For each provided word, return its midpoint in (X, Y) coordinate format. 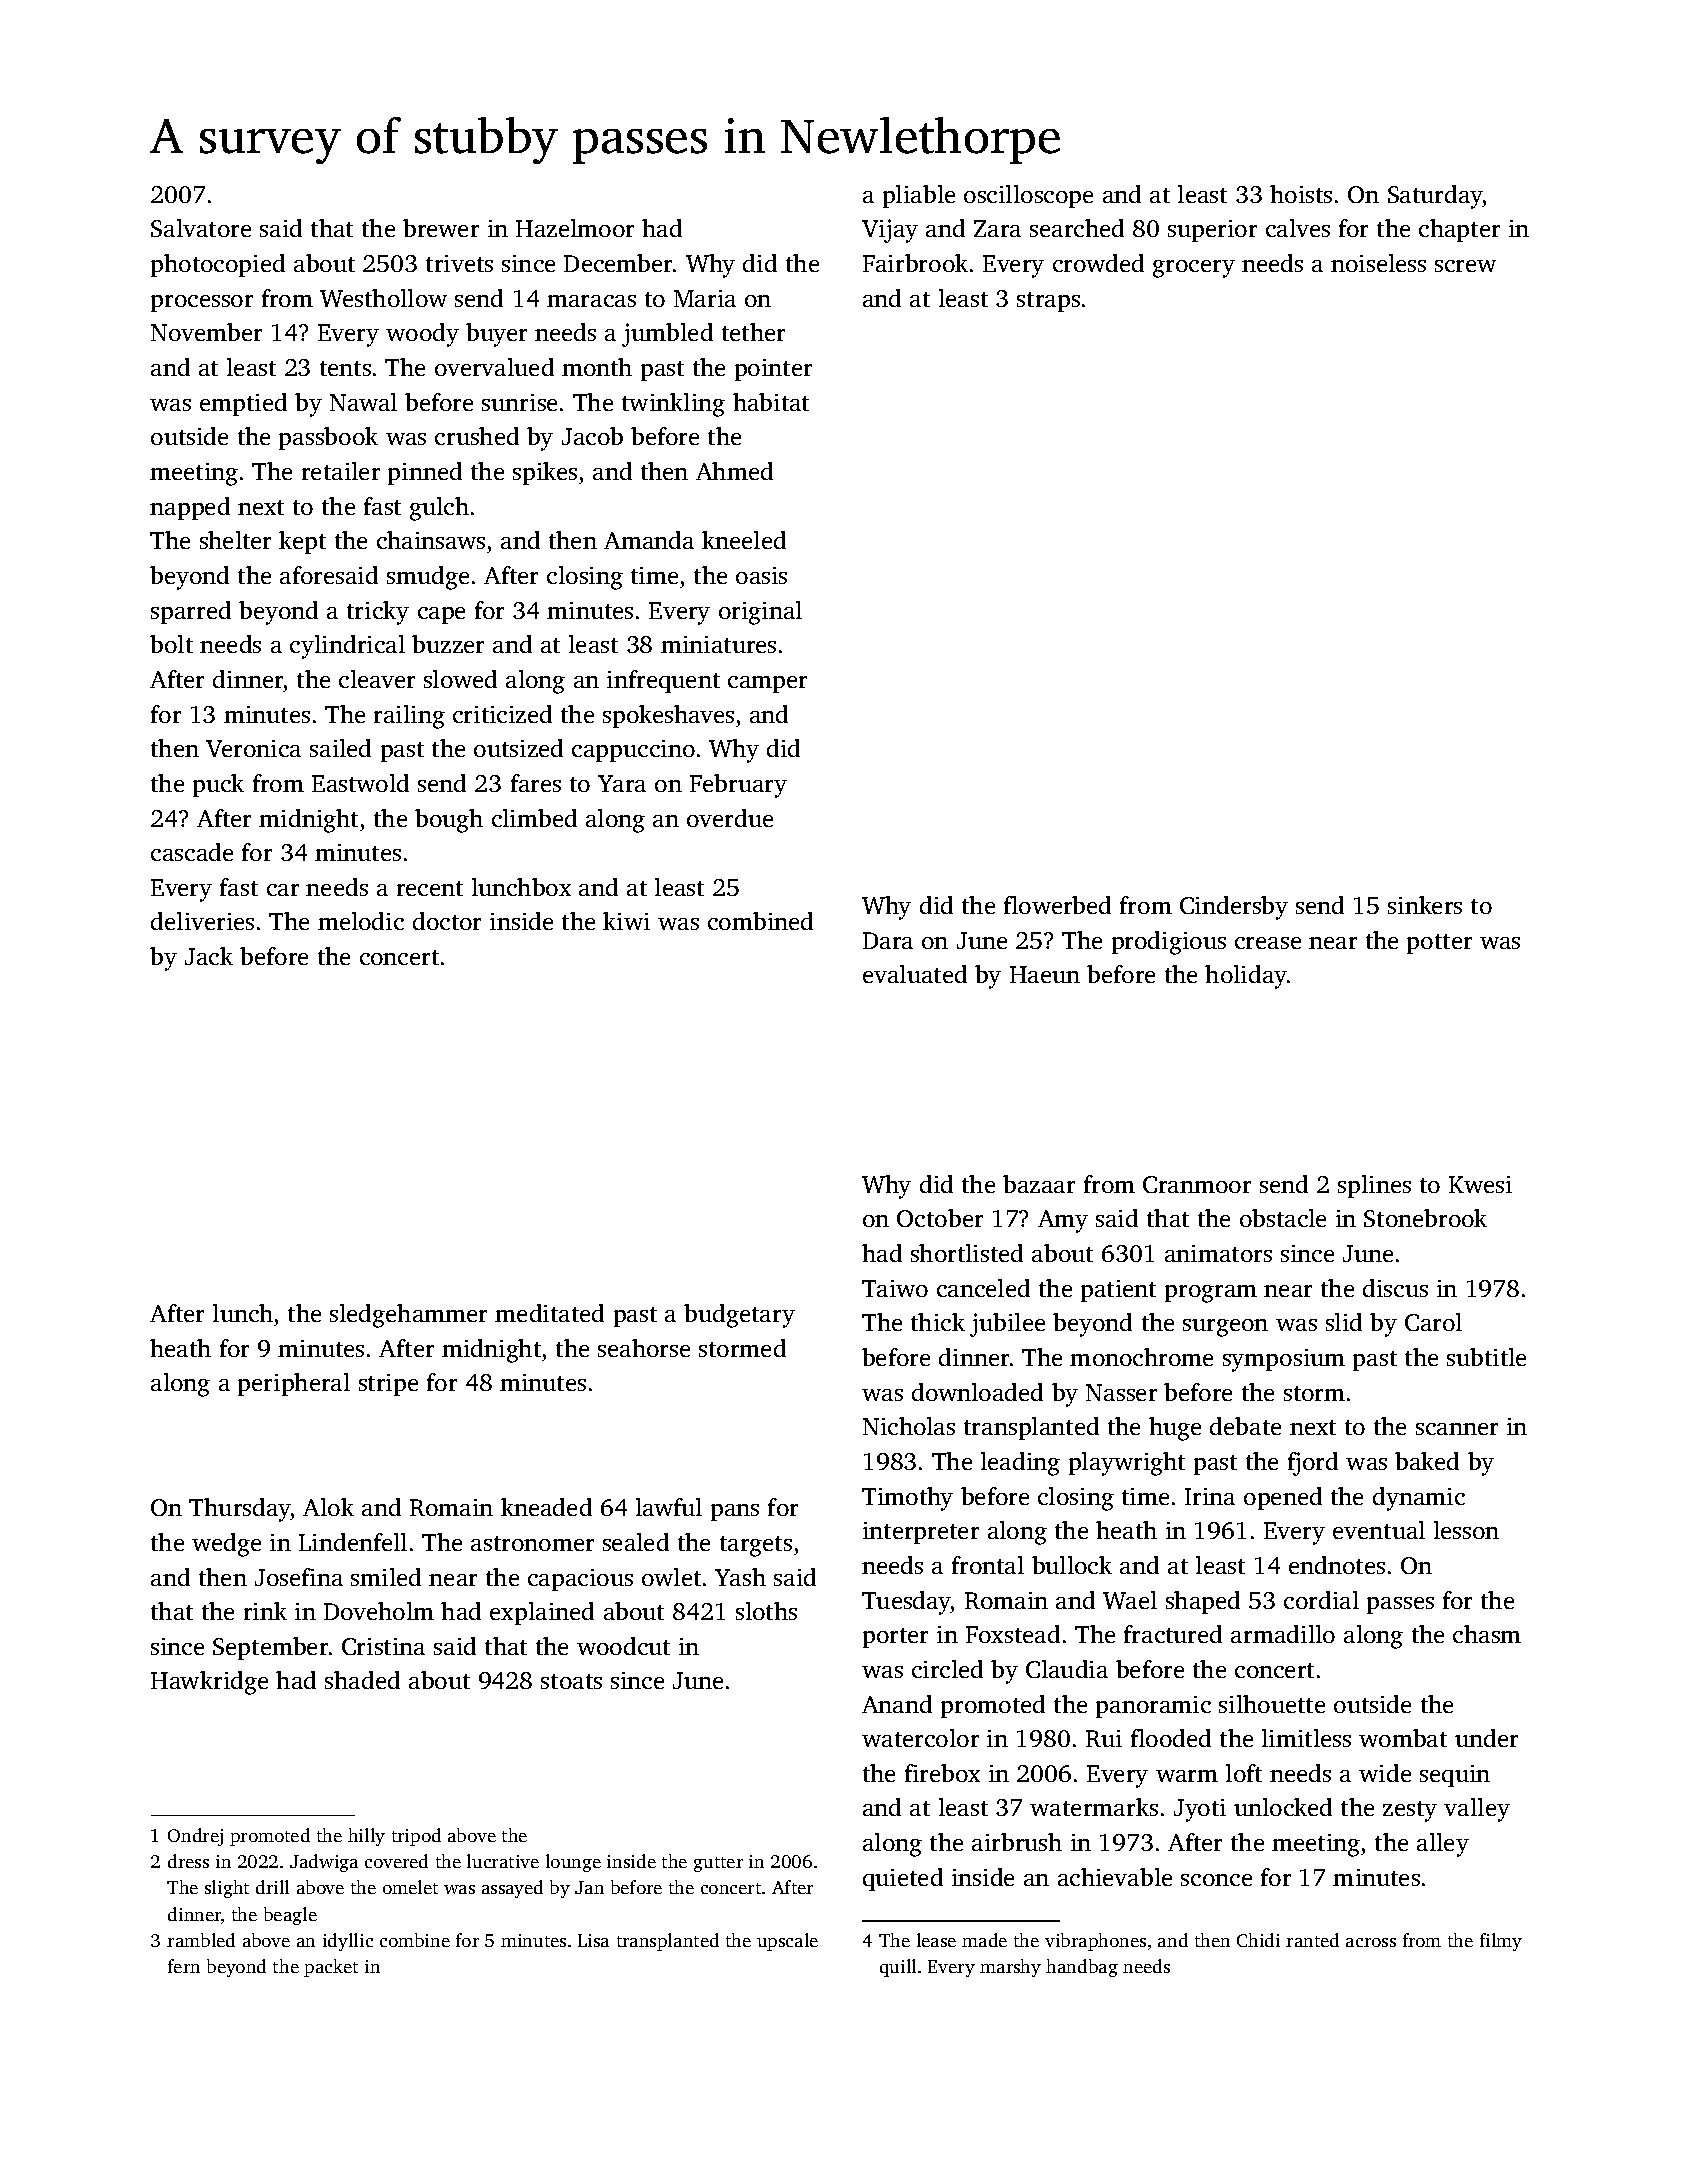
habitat (771, 402)
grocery (1194, 269)
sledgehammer (408, 1316)
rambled (201, 1940)
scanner (1457, 1429)
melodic (361, 921)
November (206, 332)
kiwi (626, 921)
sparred (191, 612)
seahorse (644, 1348)
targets (756, 1546)
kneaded (546, 1507)
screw (1465, 266)
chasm (1487, 1634)
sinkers (1425, 905)
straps (1048, 302)
